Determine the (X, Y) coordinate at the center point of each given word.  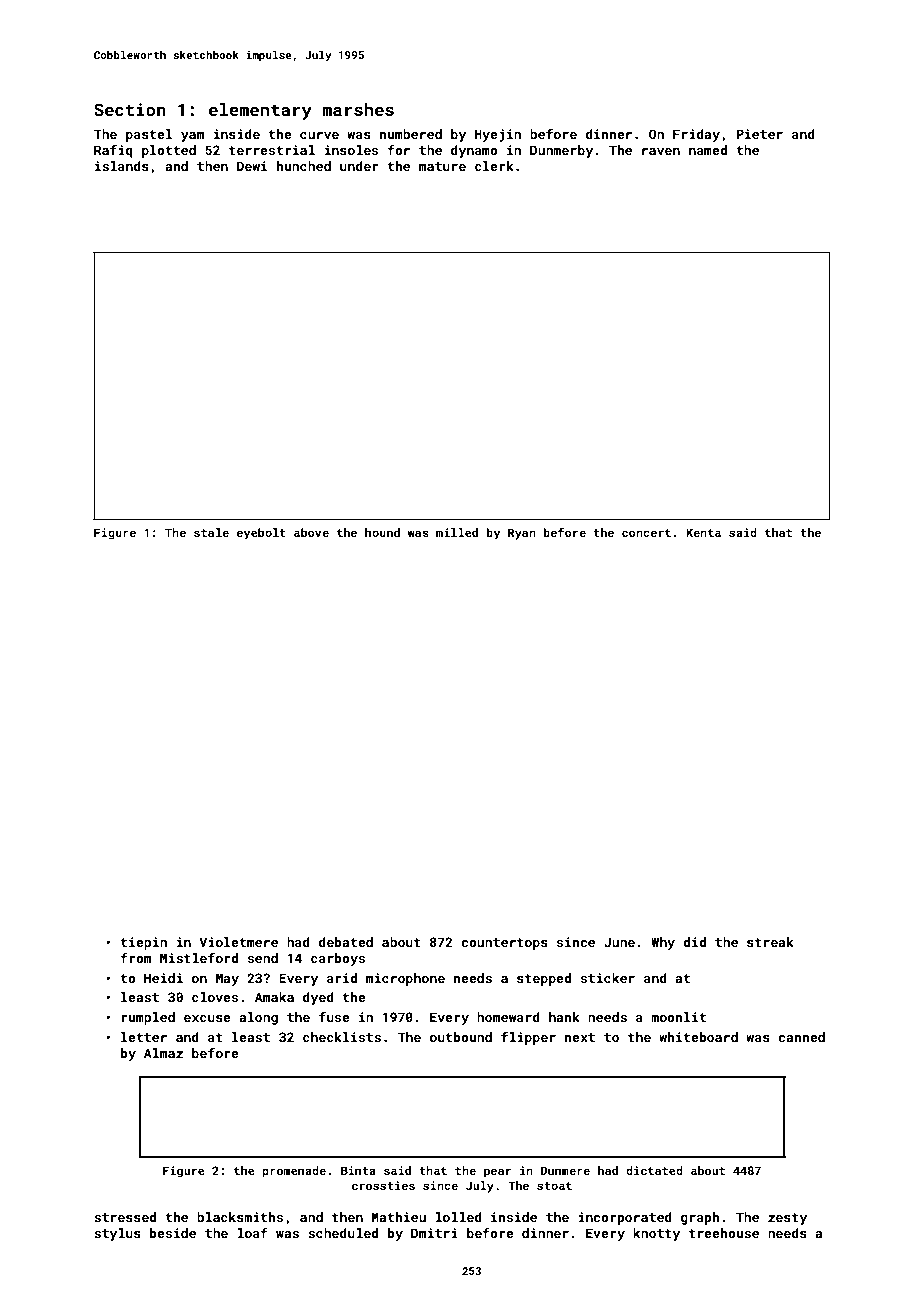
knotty (656, 1234)
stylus (117, 1234)
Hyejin (498, 135)
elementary (260, 111)
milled (457, 532)
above (311, 532)
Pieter (760, 134)
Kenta (703, 532)
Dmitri (434, 1233)
